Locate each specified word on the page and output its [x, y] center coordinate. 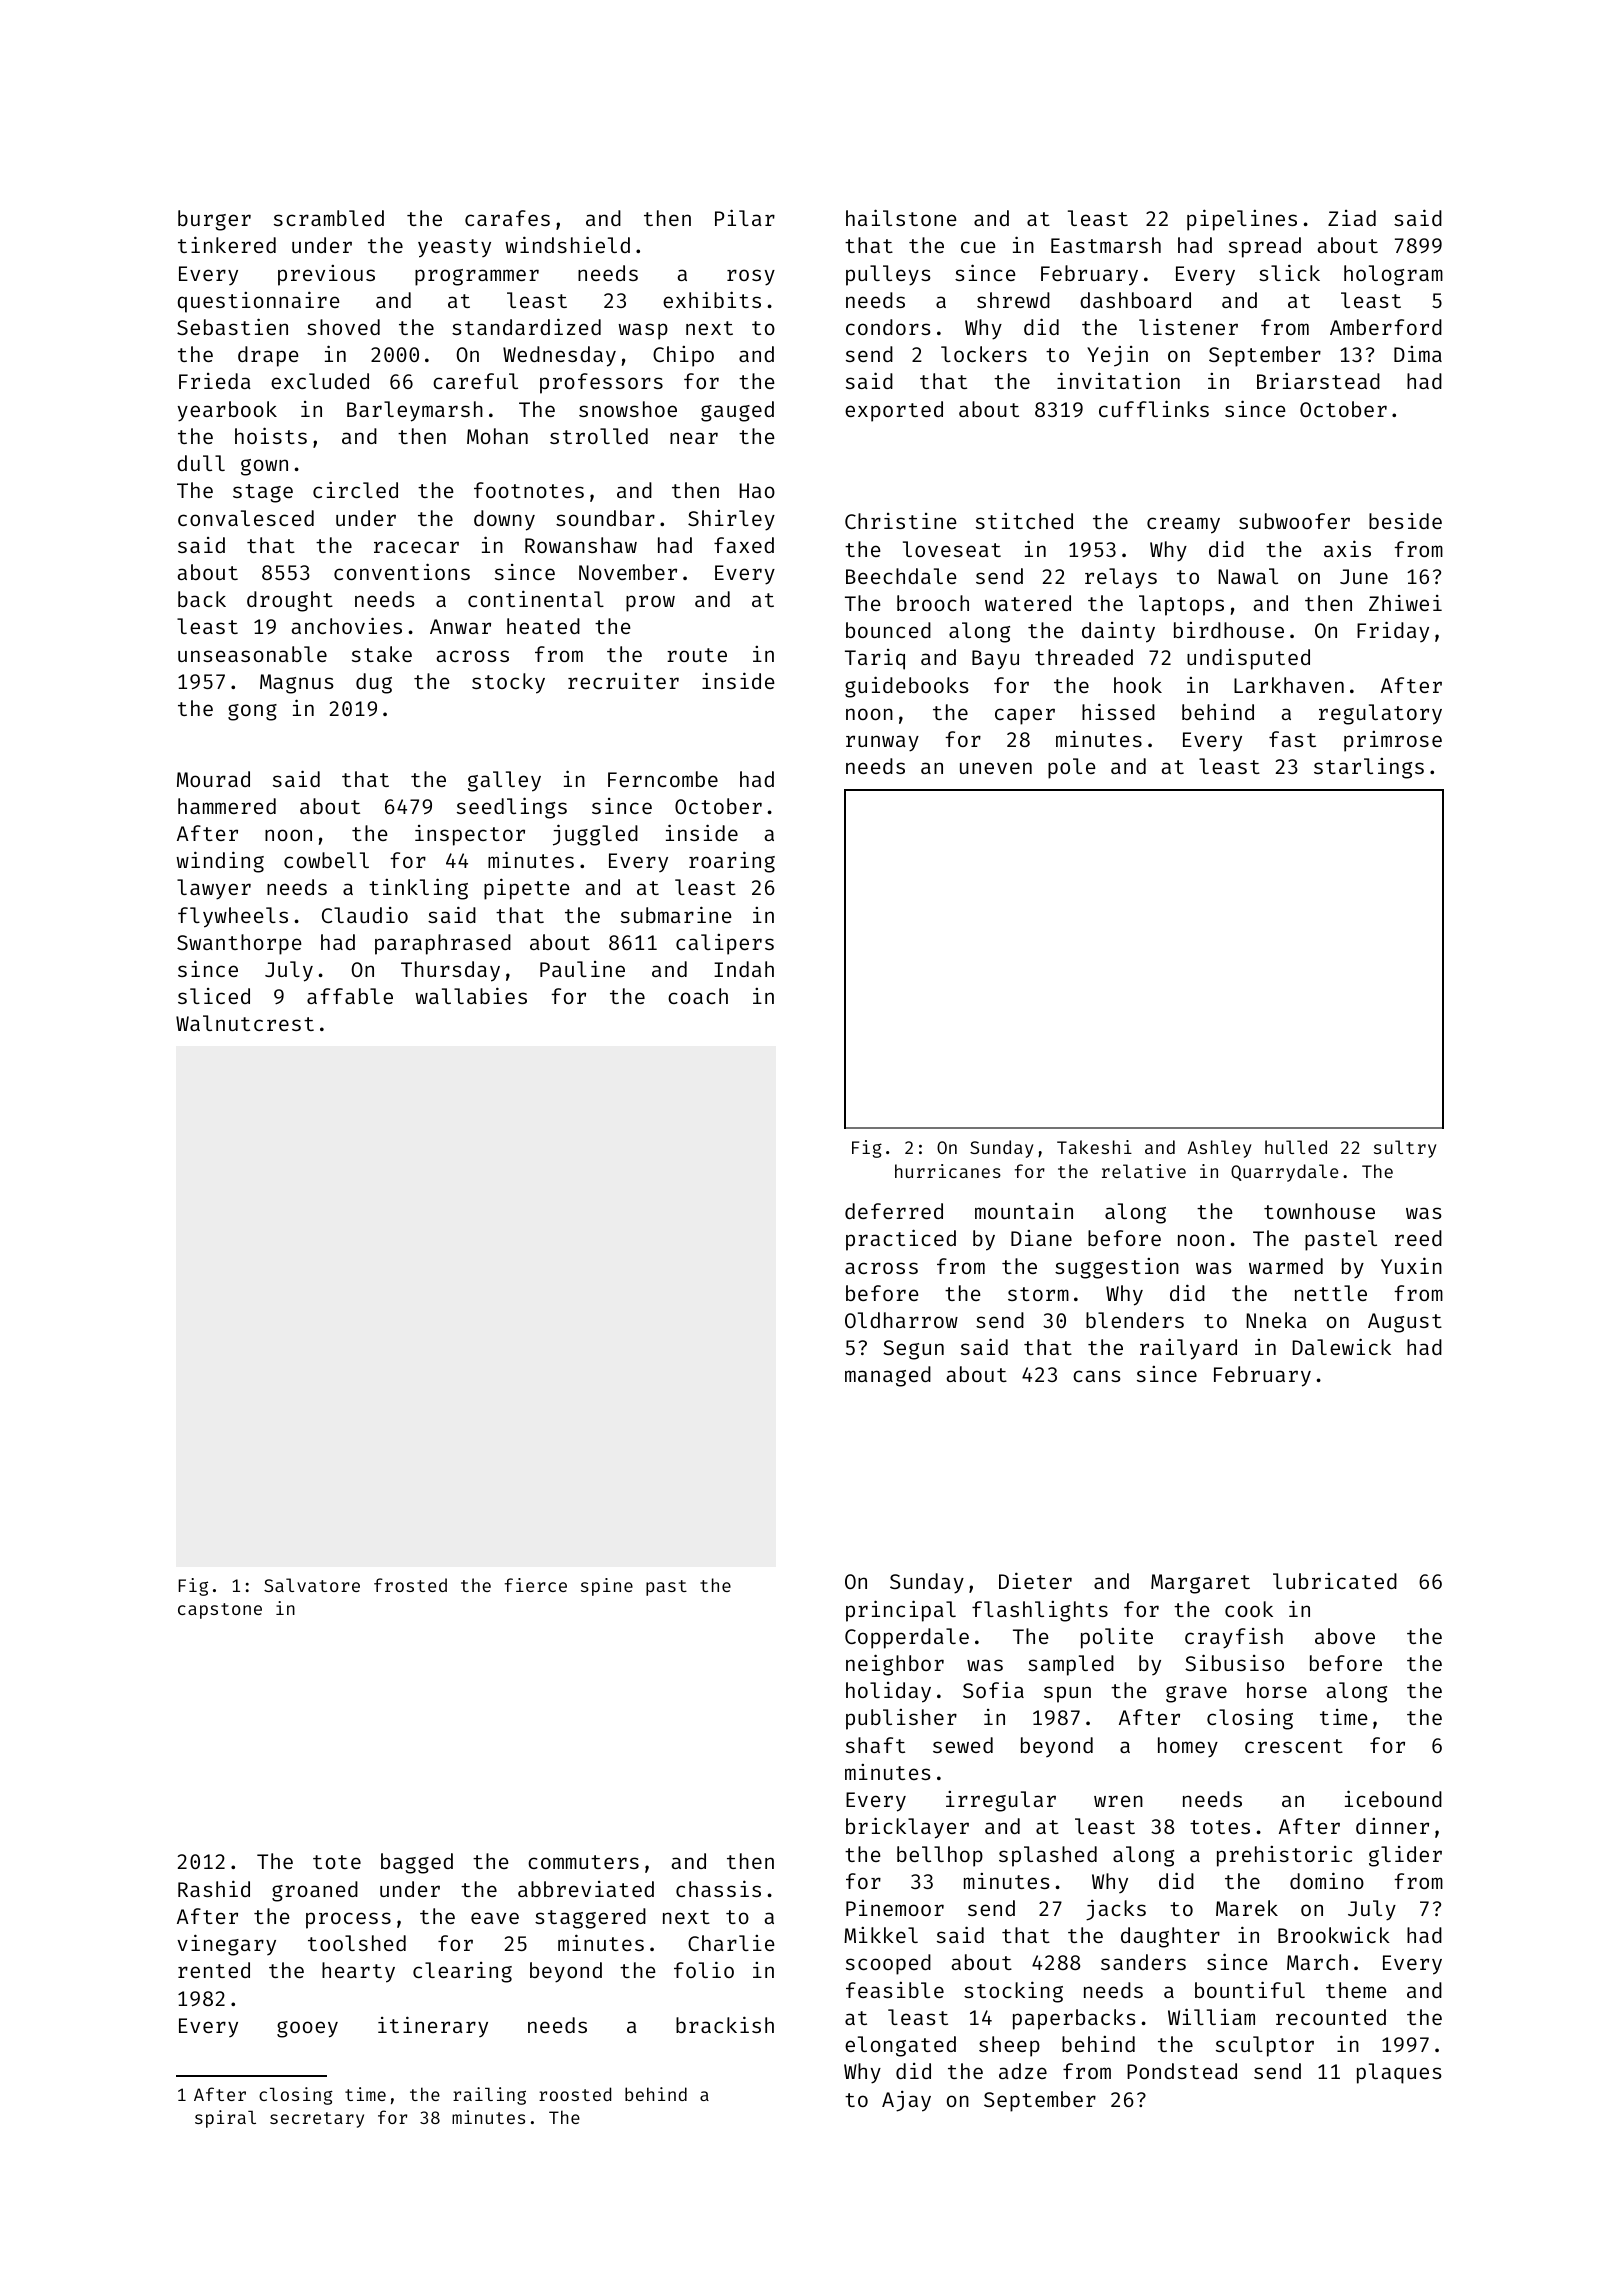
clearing [462, 1972]
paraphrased [443, 944]
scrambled [329, 218]
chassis [718, 1888]
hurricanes [948, 1171]
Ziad [1352, 218]
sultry [1405, 1149]
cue [978, 247]
